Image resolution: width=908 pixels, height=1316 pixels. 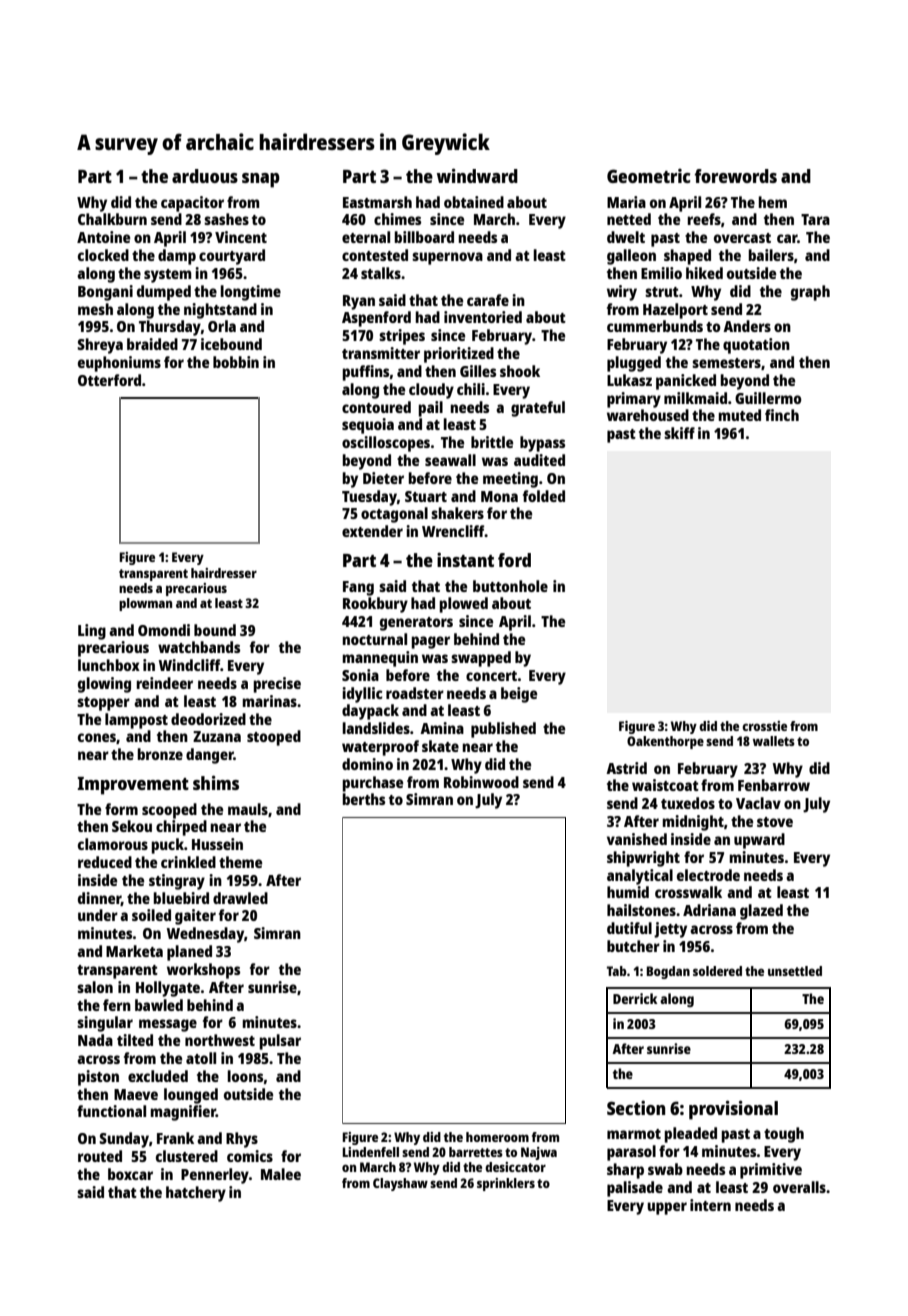 What do you see at coordinates (710, 1205) in the page?
I see `intern` at bounding box center [710, 1205].
